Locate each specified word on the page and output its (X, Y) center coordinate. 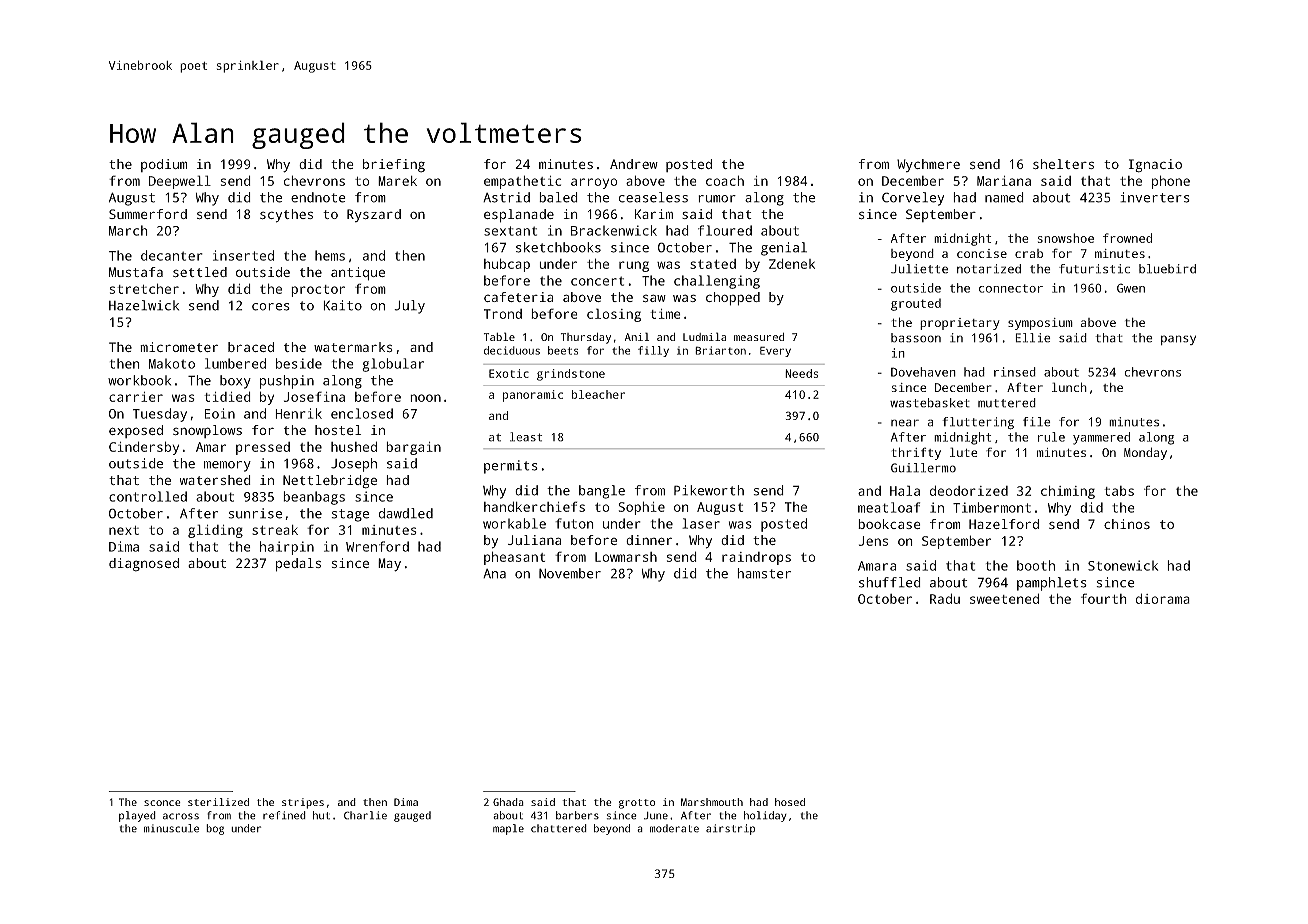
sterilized (218, 802)
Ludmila (704, 336)
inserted (243, 255)
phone (1171, 182)
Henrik (298, 413)
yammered (1101, 438)
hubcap (507, 265)
